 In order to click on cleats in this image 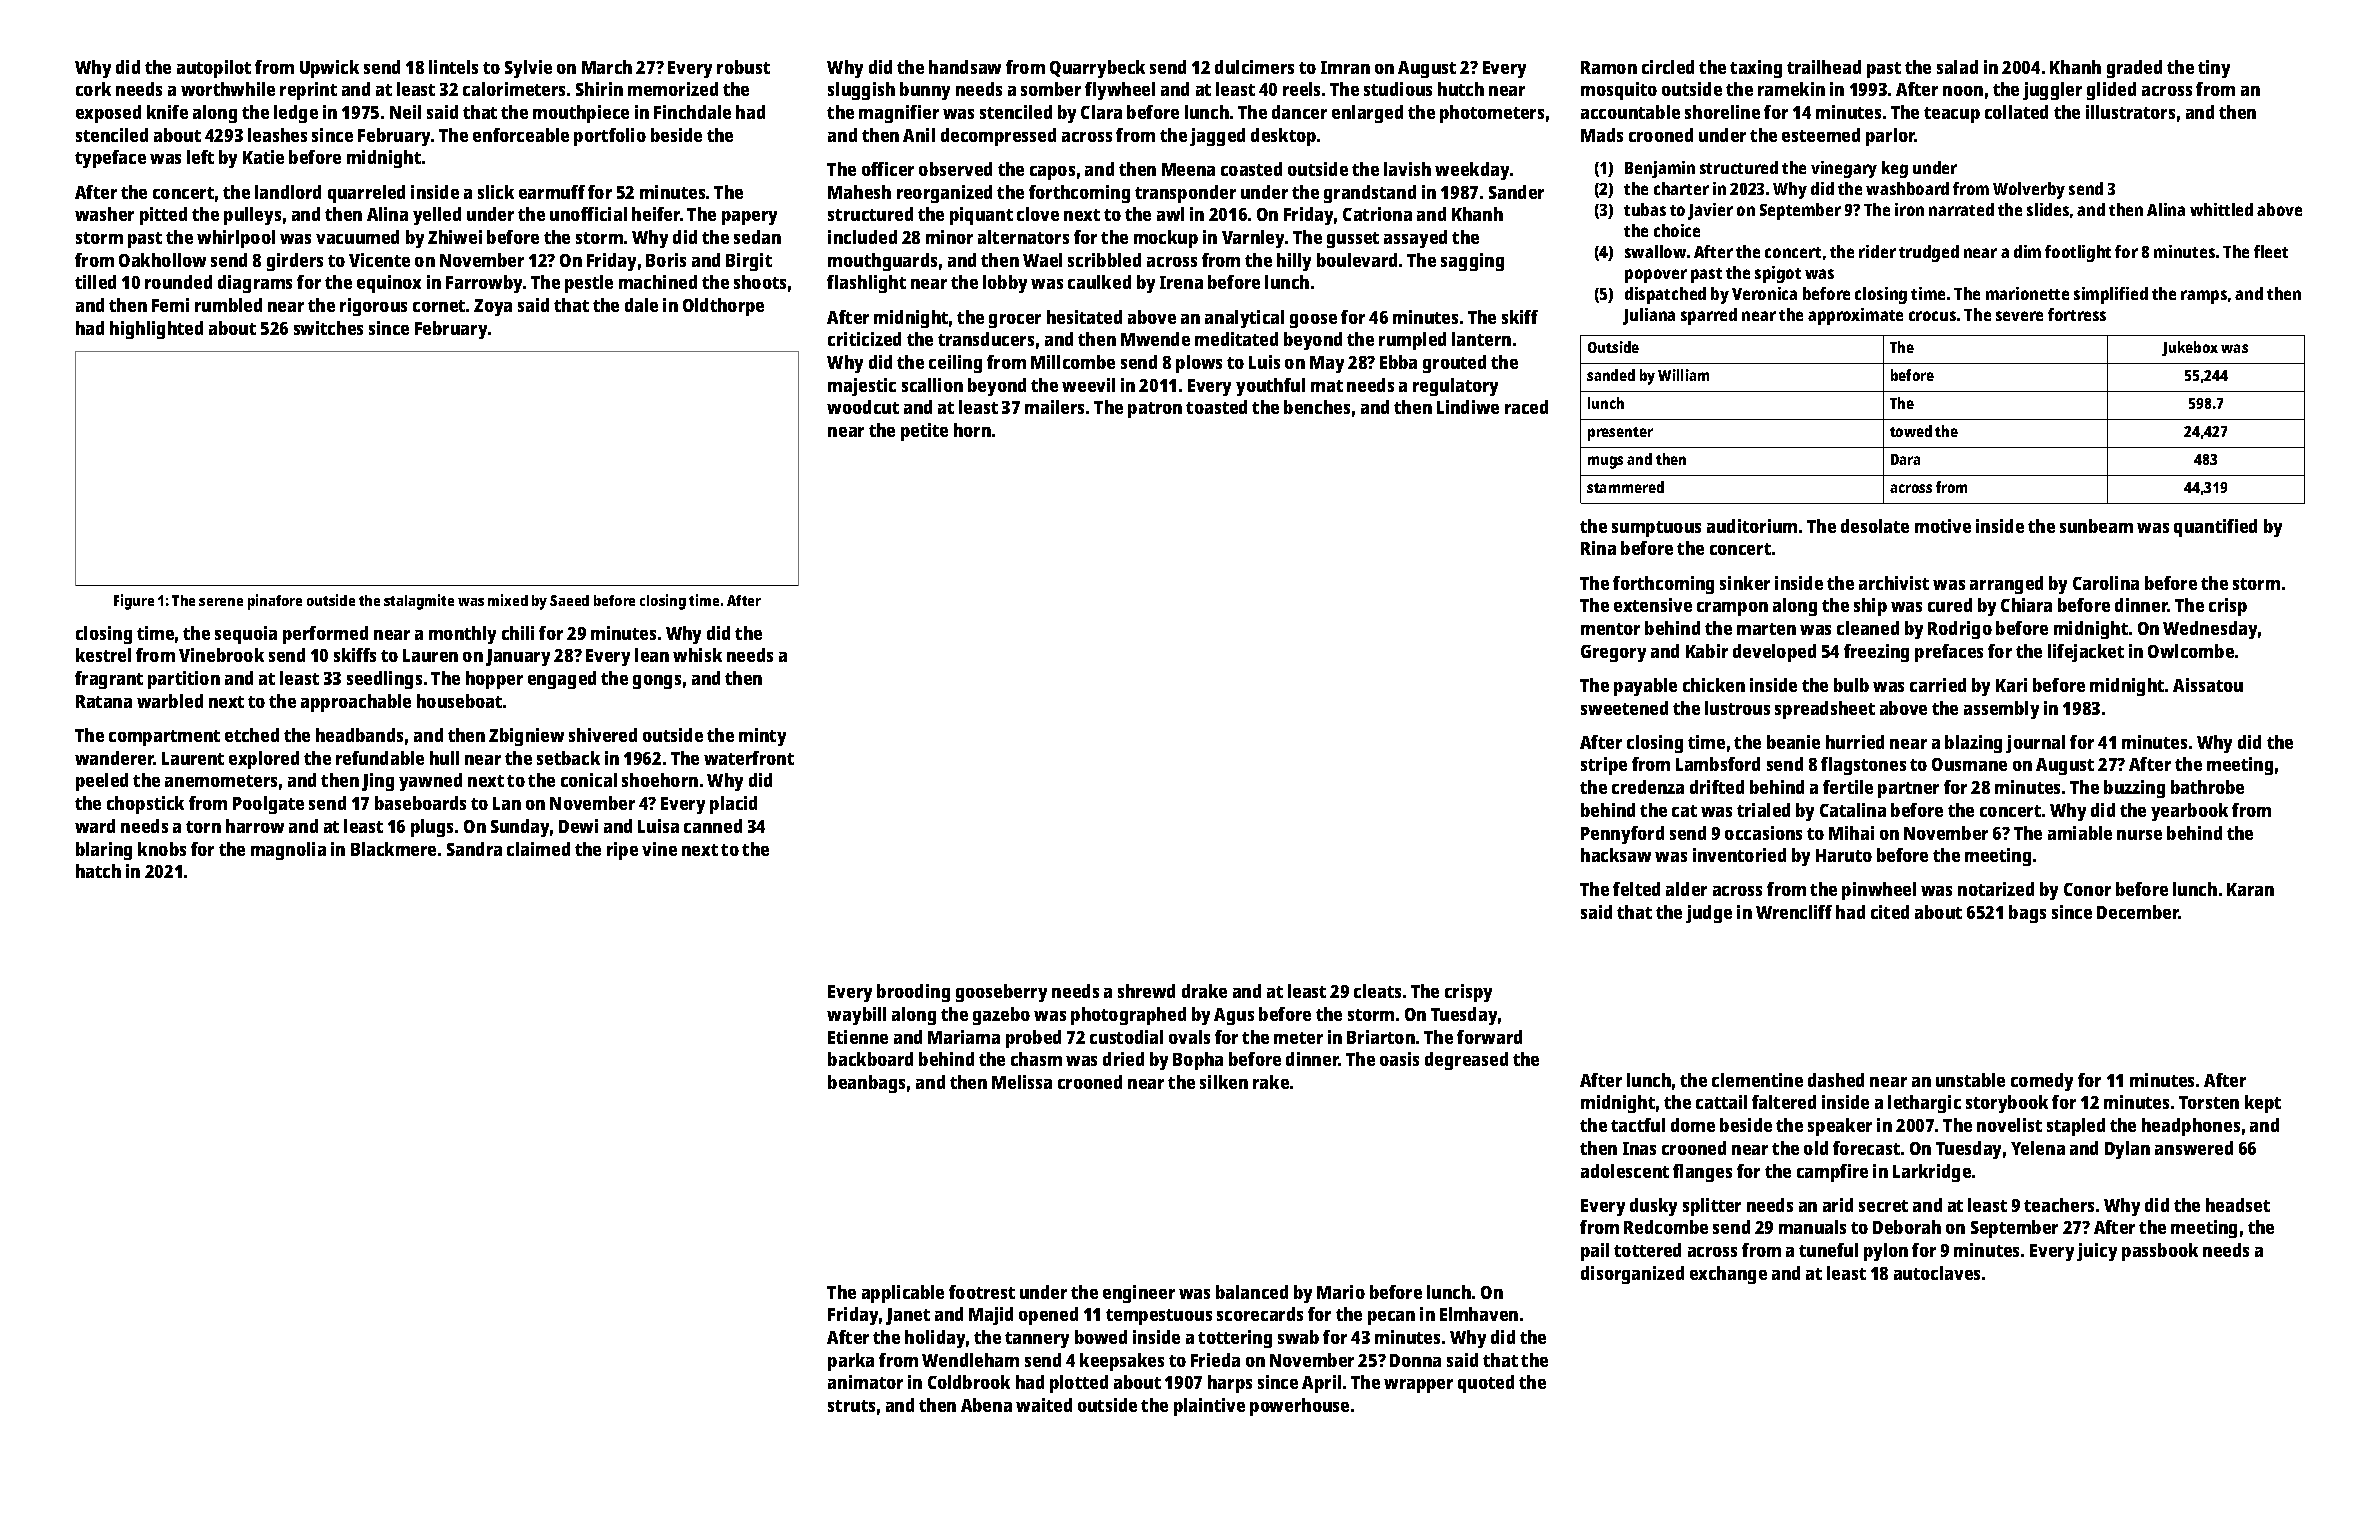, I will do `click(1377, 991)`.
